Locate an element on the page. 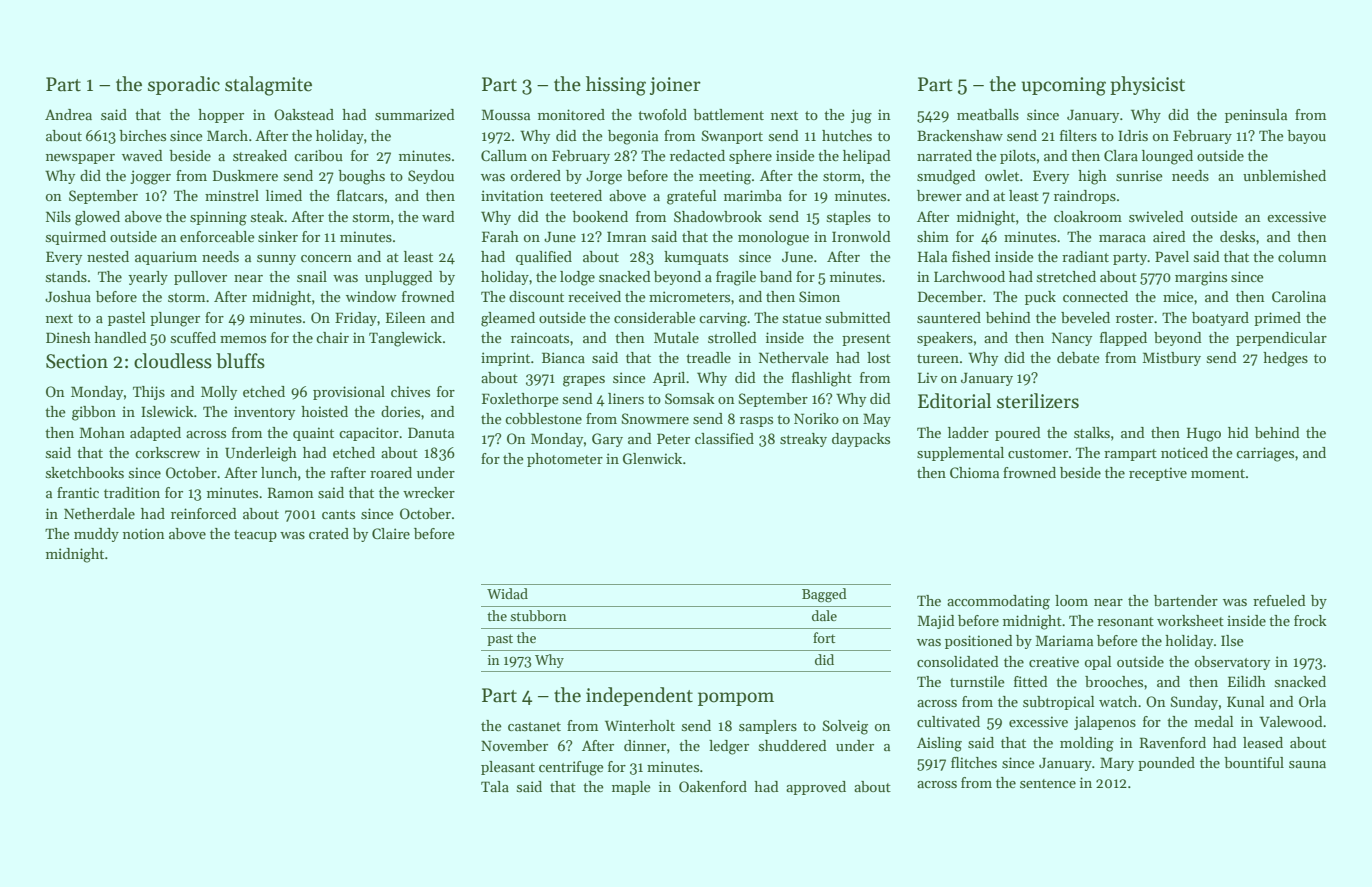 The image size is (1372, 887). frock is located at coordinates (1310, 620).
